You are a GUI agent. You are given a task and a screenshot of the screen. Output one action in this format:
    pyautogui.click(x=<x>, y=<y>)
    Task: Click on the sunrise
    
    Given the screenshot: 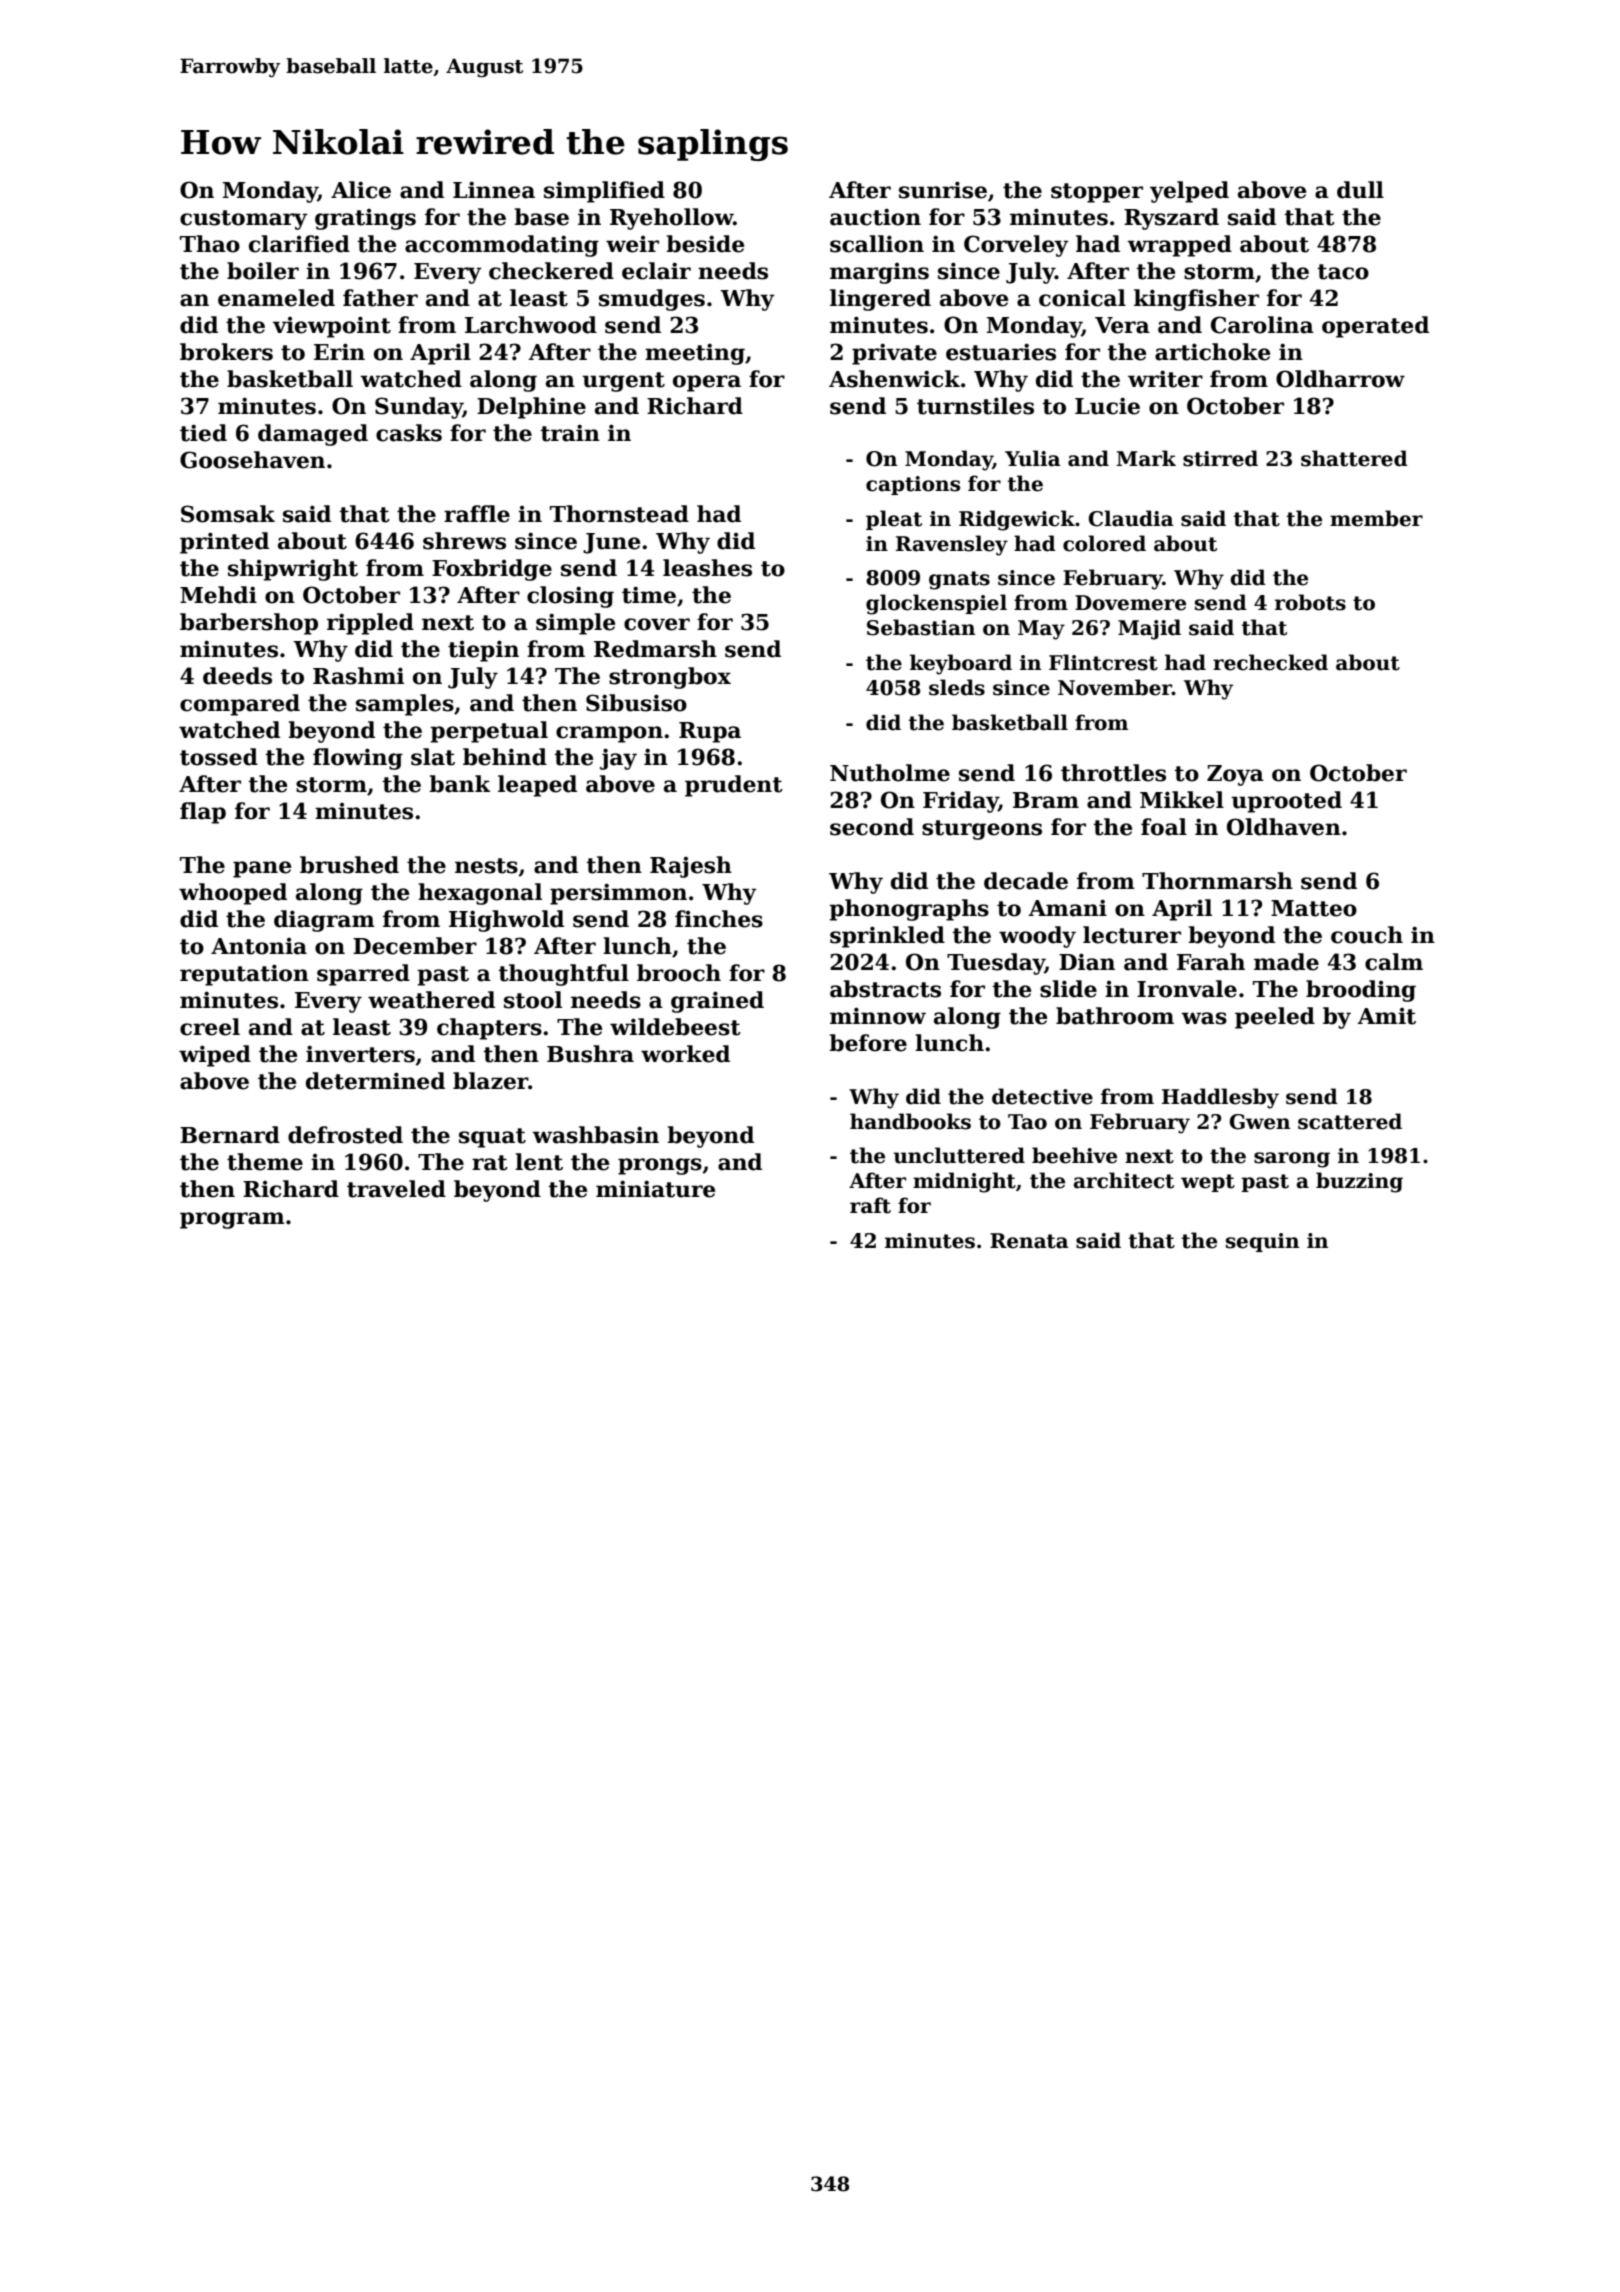 What is the action you would take?
    pyautogui.click(x=943, y=190)
